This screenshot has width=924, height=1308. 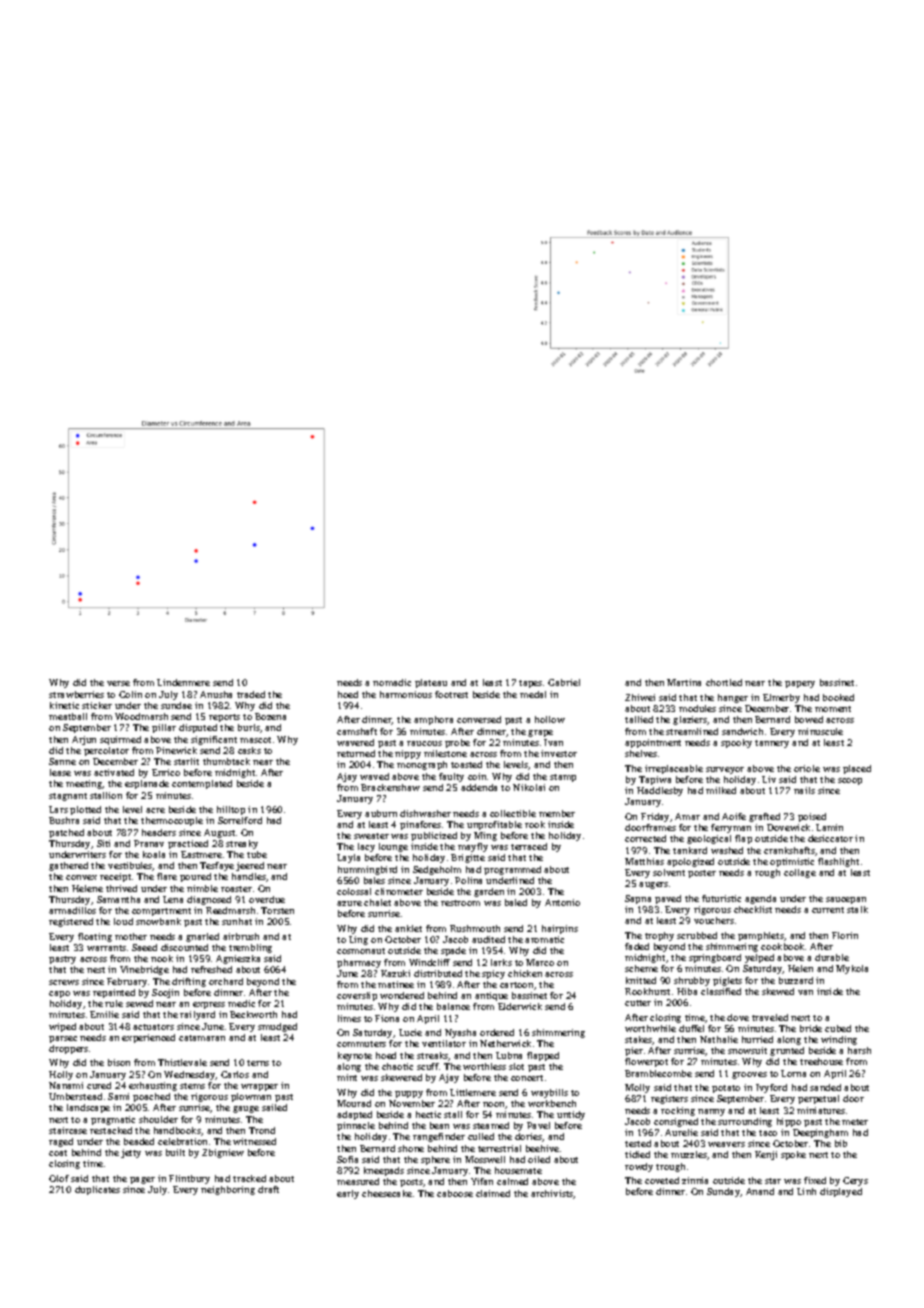 I want to click on screws, so click(x=64, y=982).
